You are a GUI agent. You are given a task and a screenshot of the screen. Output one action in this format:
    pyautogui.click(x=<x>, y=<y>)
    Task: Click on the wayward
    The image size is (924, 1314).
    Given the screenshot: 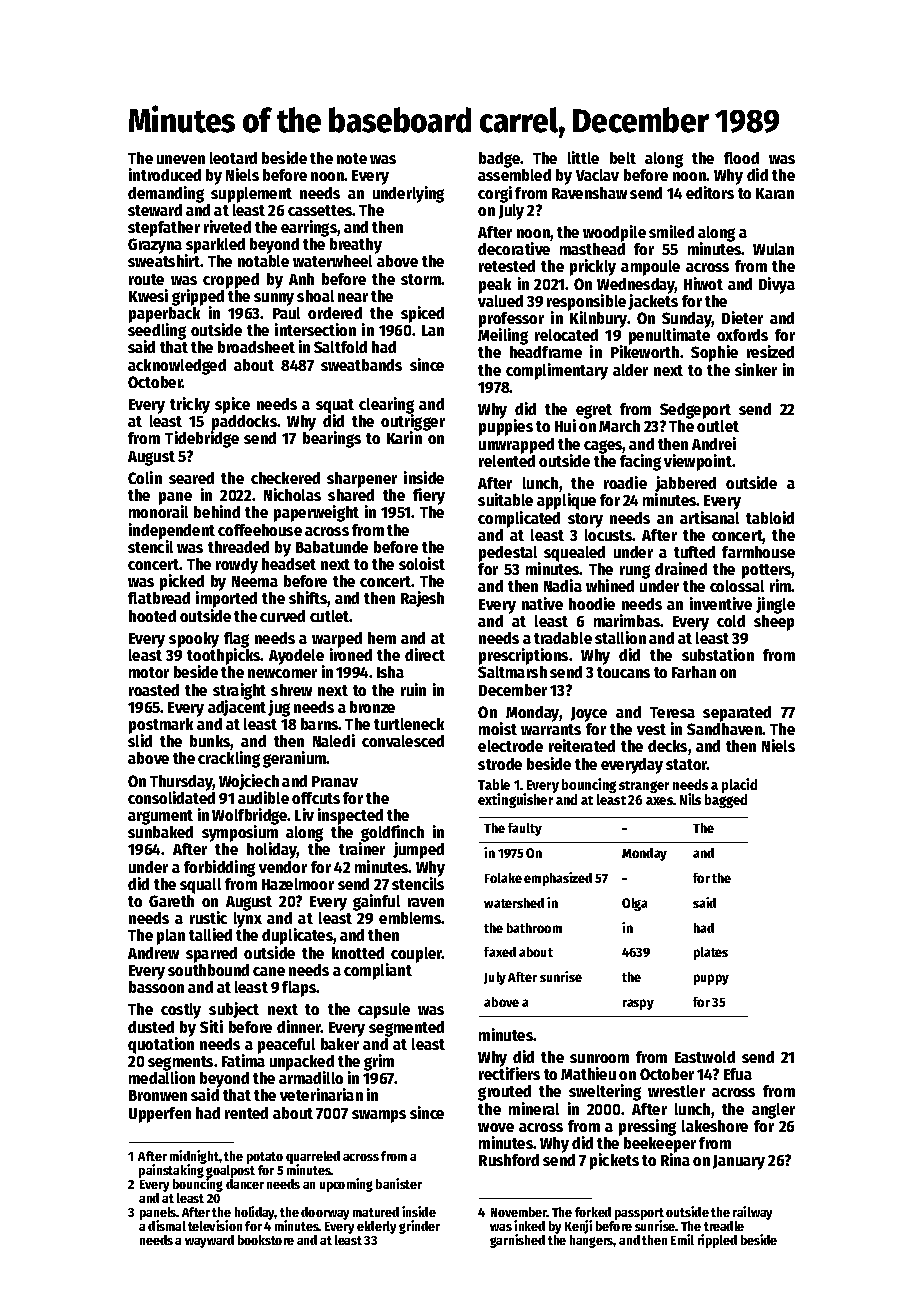 What is the action you would take?
    pyautogui.click(x=209, y=1241)
